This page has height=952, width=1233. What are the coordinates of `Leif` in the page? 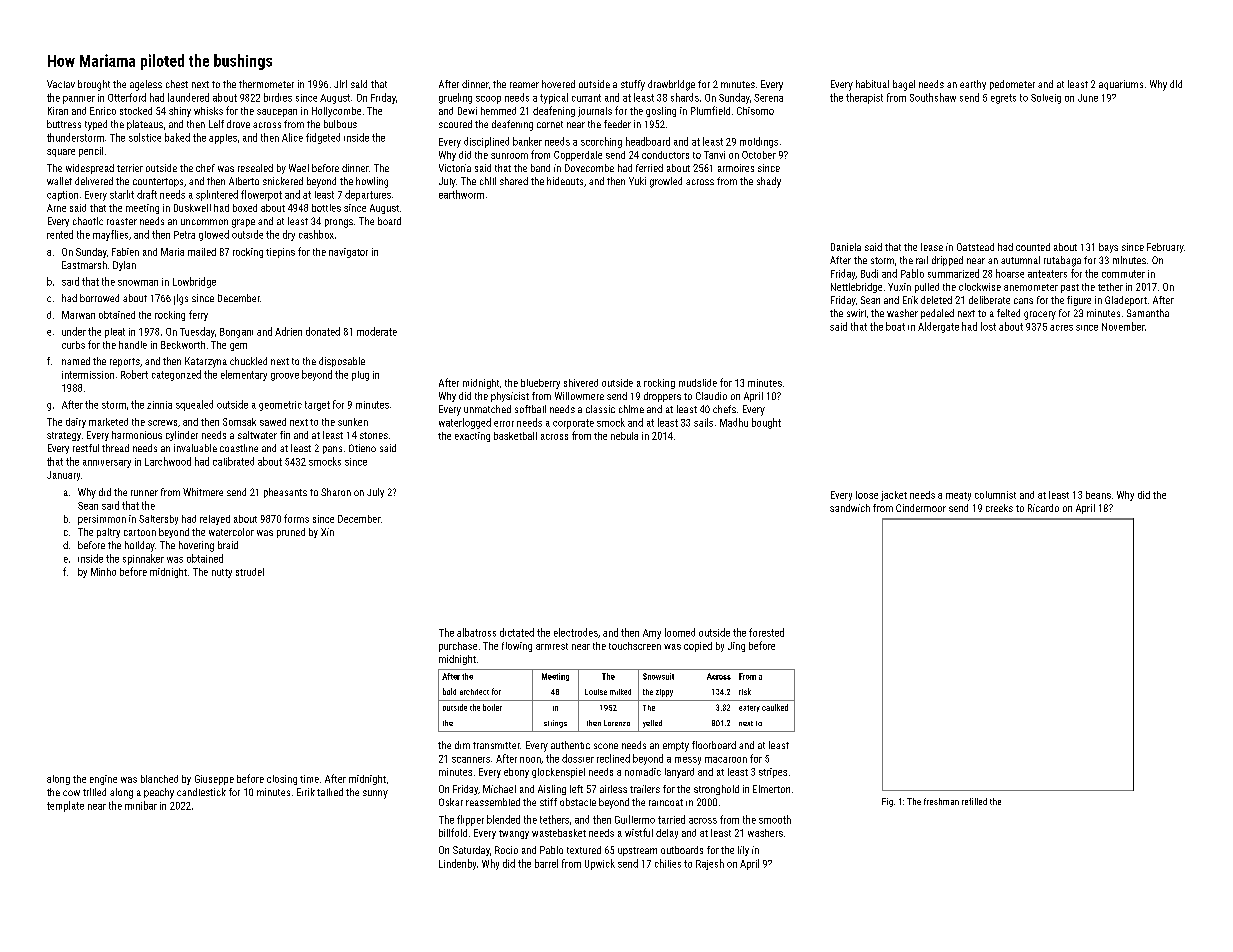 It's located at (216, 124).
